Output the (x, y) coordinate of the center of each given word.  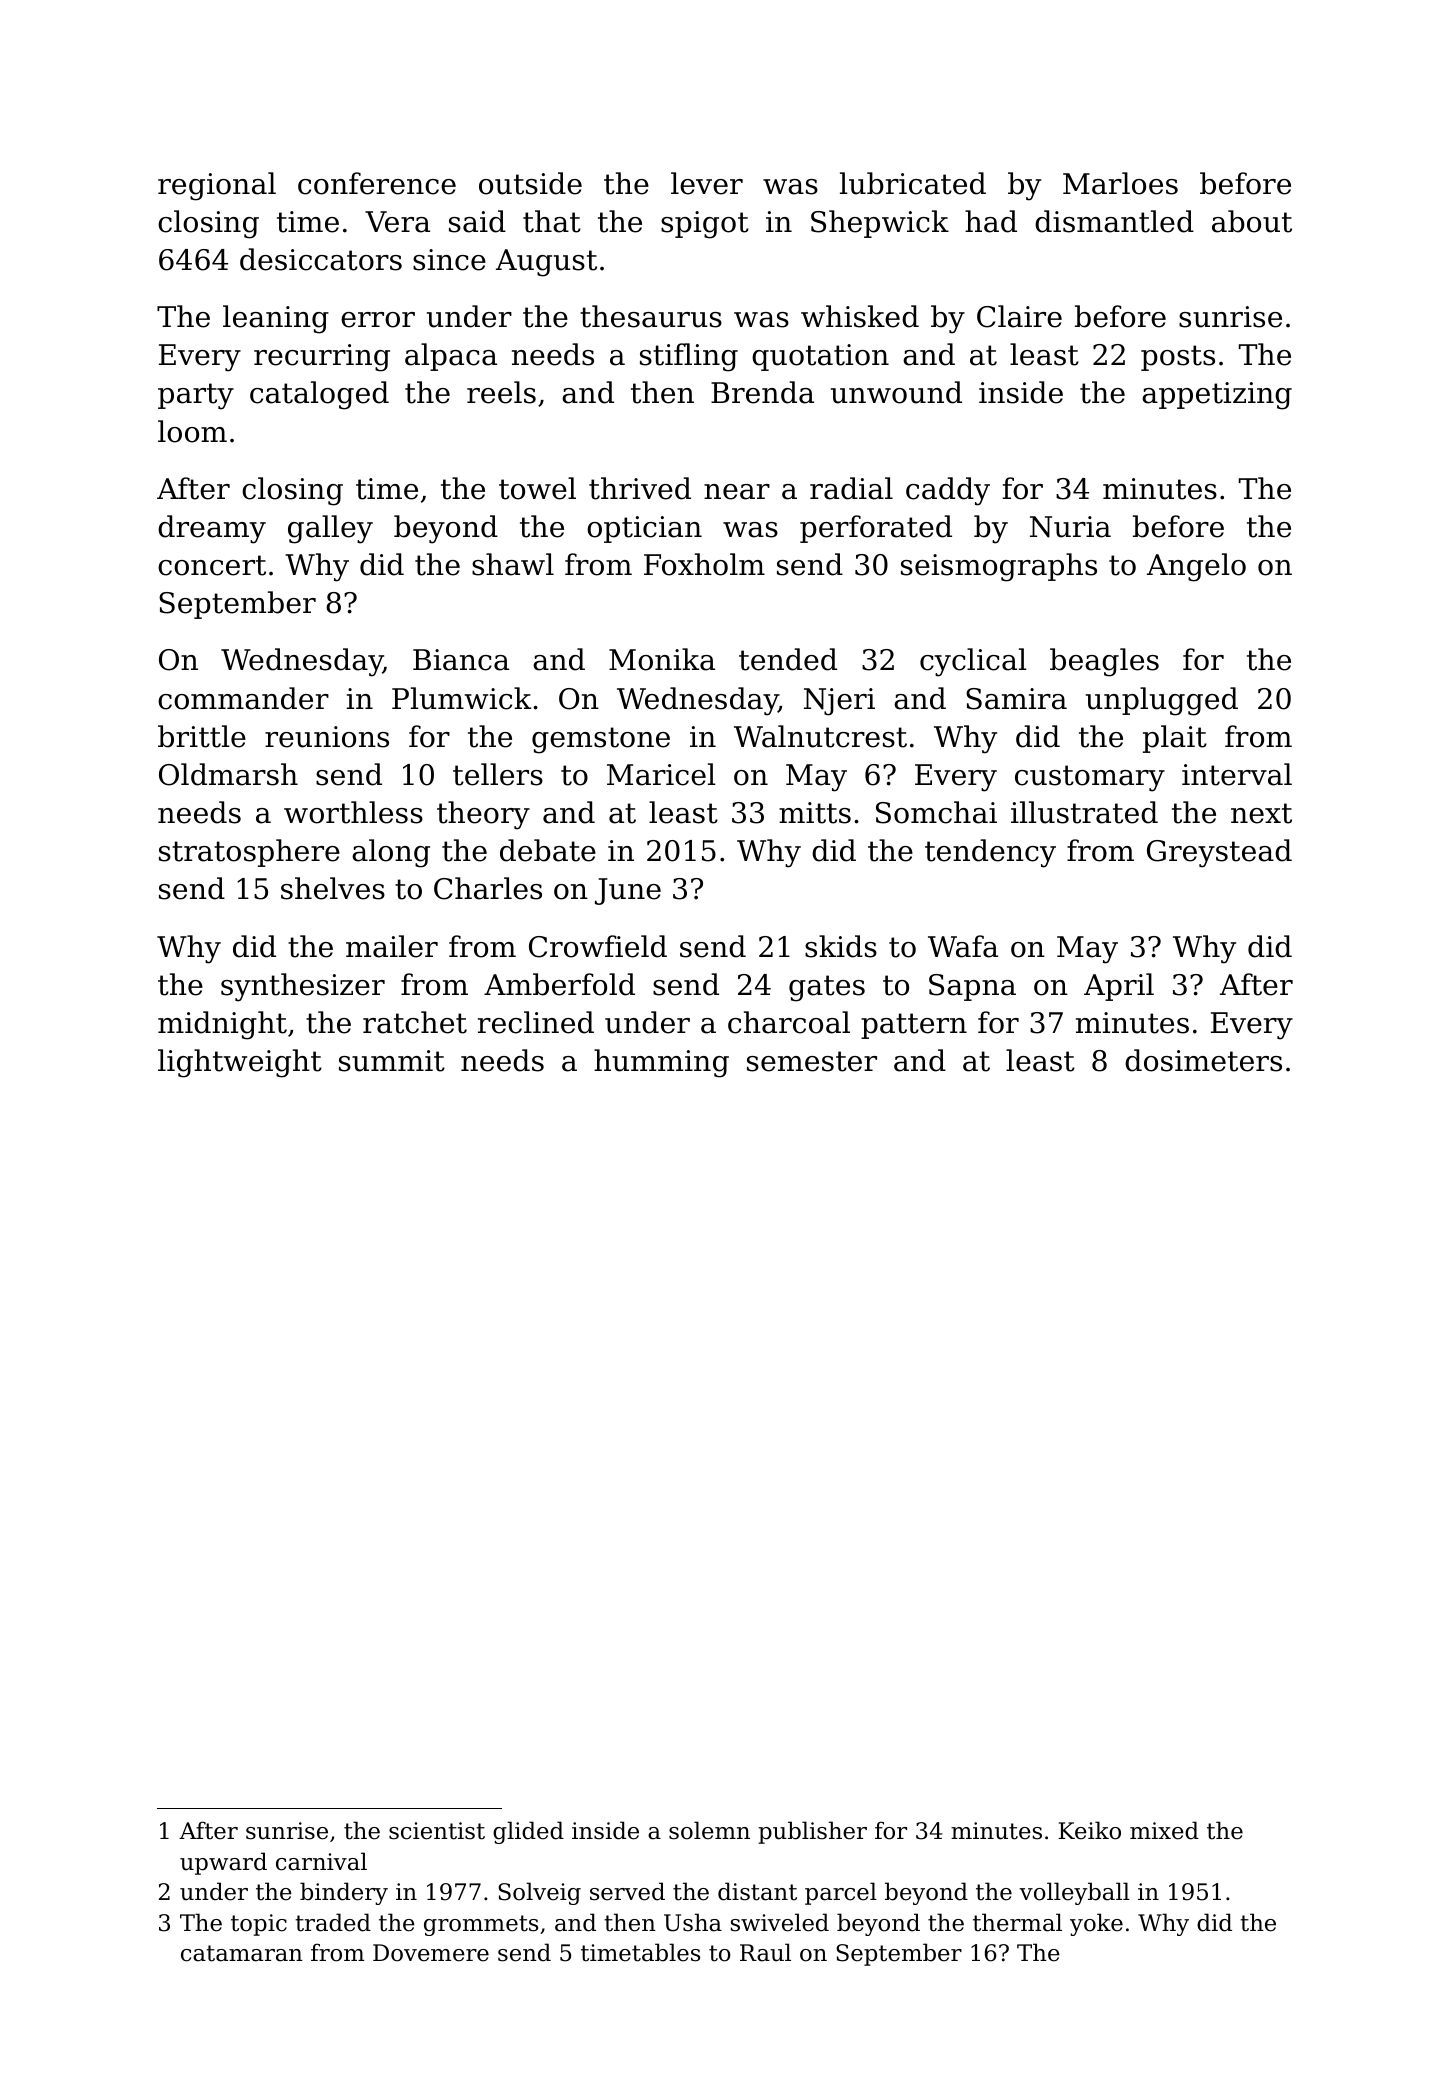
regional (217, 186)
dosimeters (1203, 1060)
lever (707, 183)
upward (223, 1863)
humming (661, 1063)
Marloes (1120, 183)
